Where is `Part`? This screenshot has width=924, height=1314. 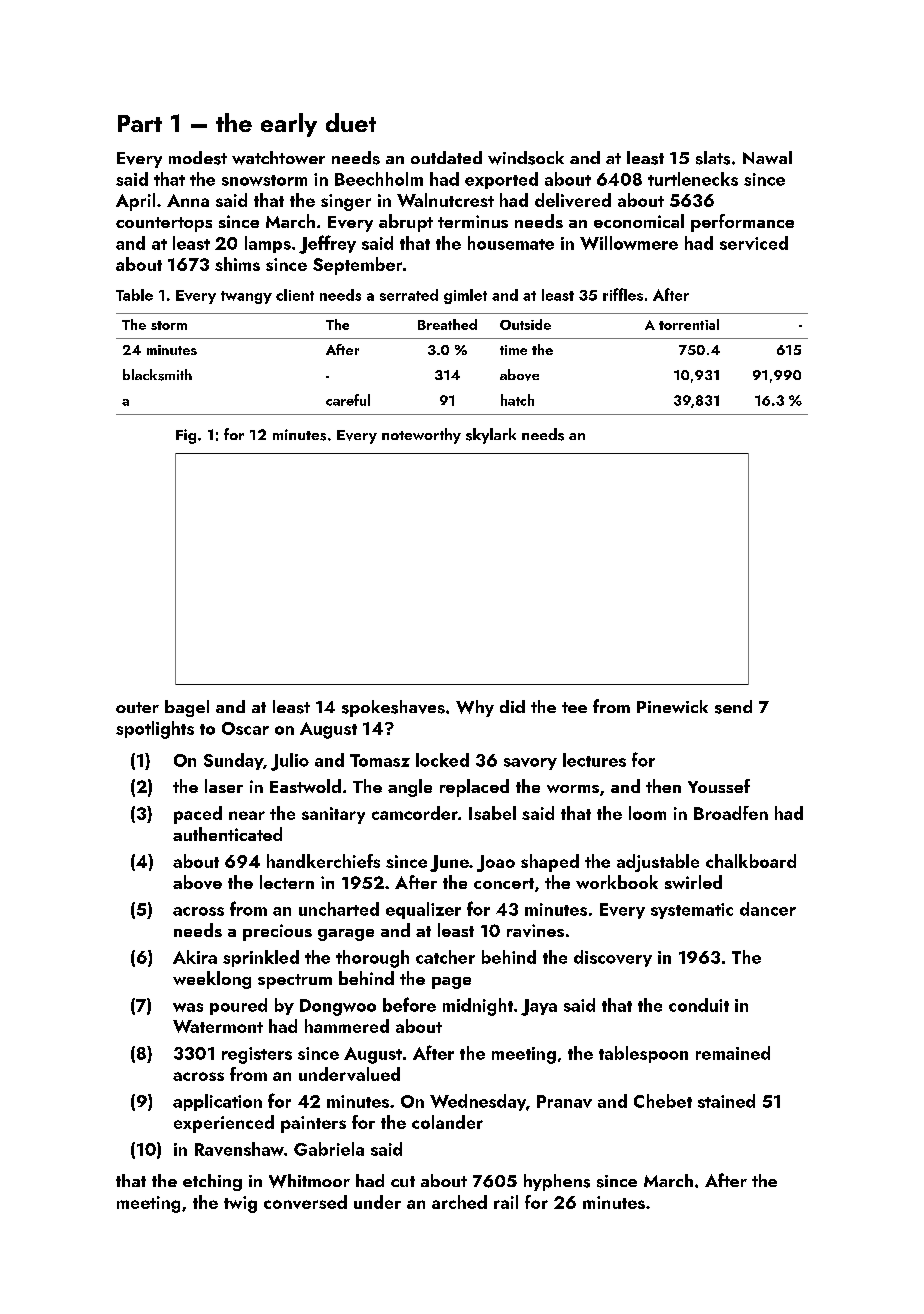
Part is located at coordinates (140, 123).
